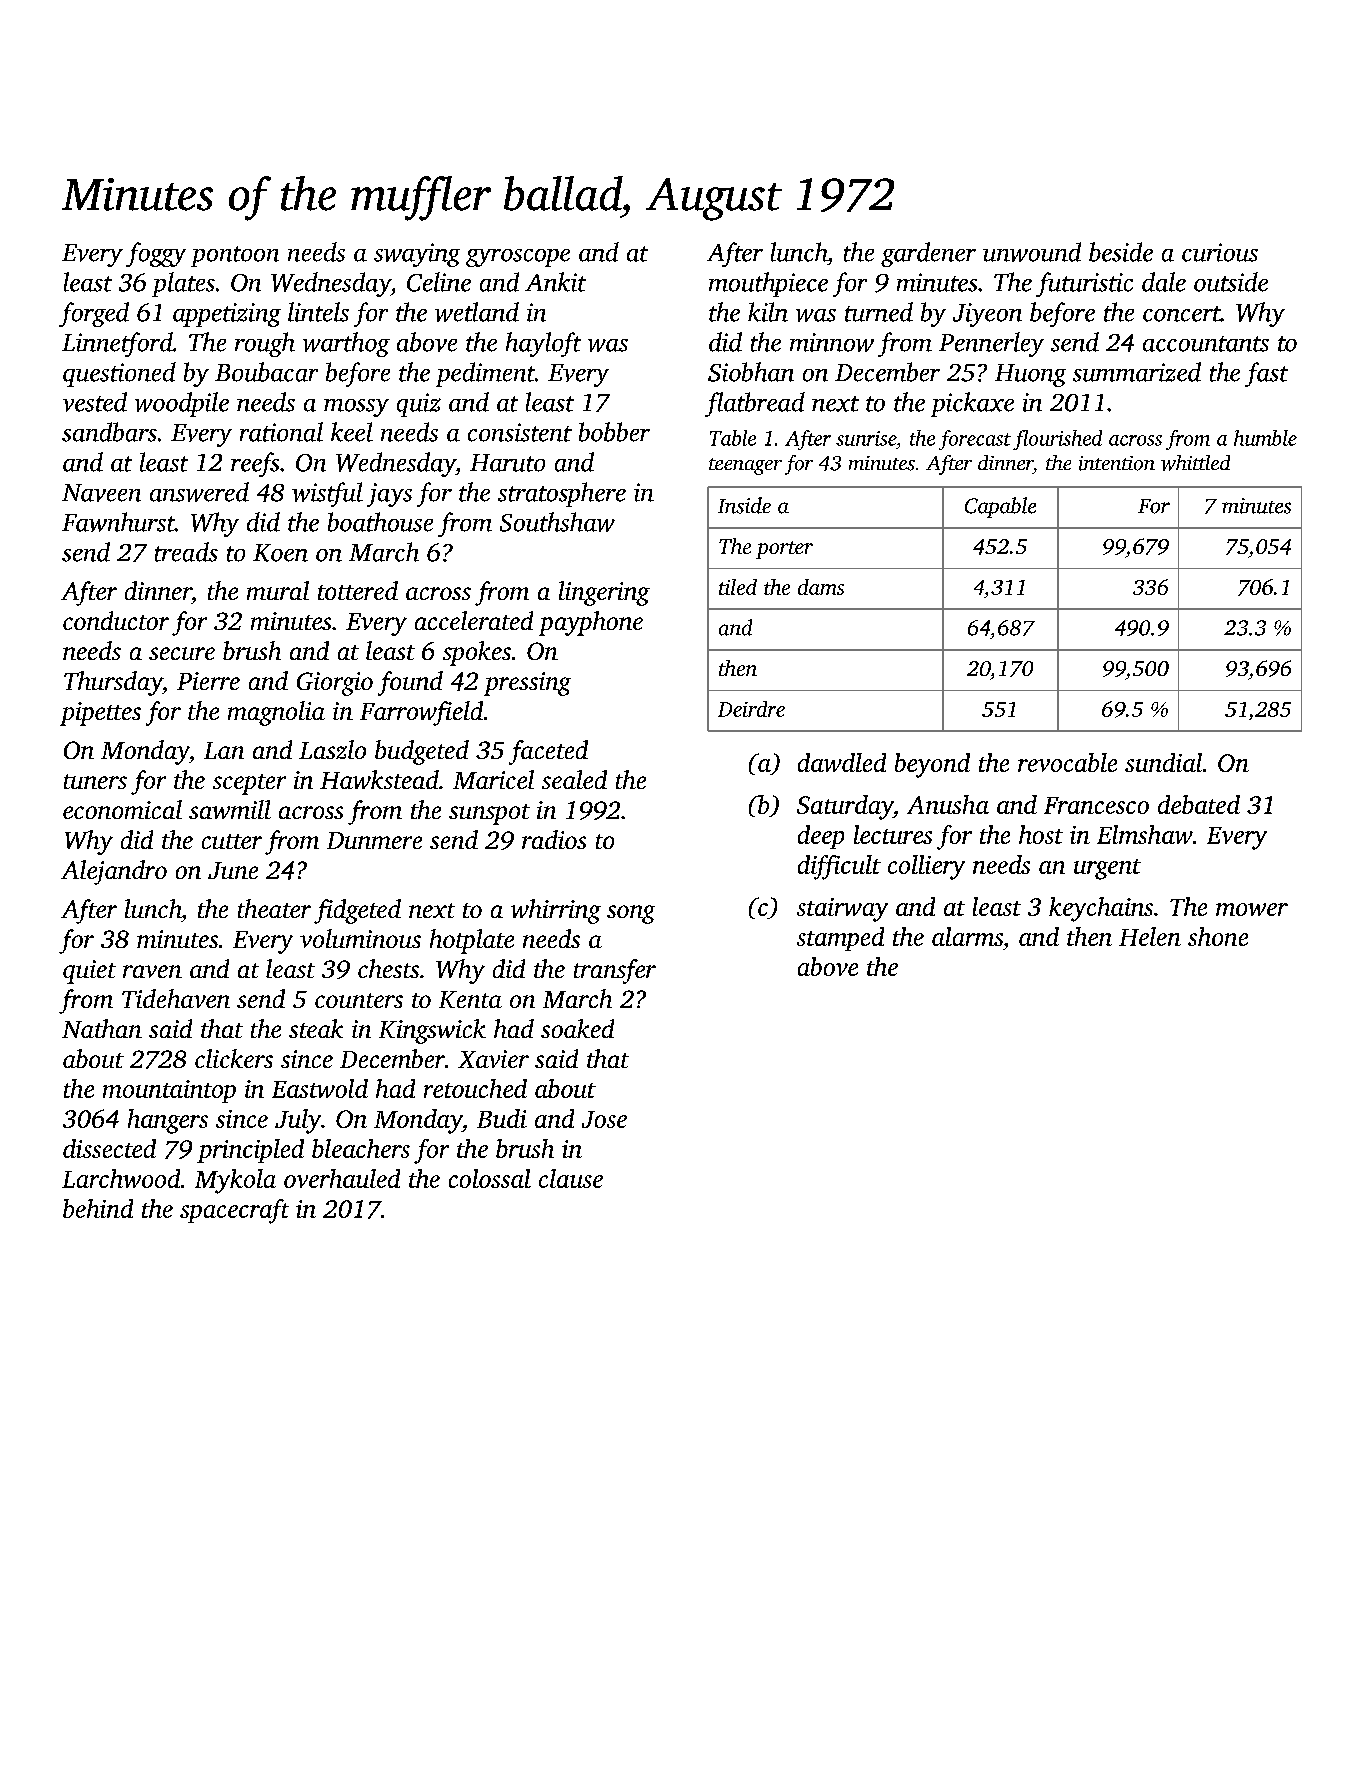 The image size is (1364, 1765). What do you see at coordinates (1220, 252) in the screenshot?
I see `curious` at bounding box center [1220, 252].
